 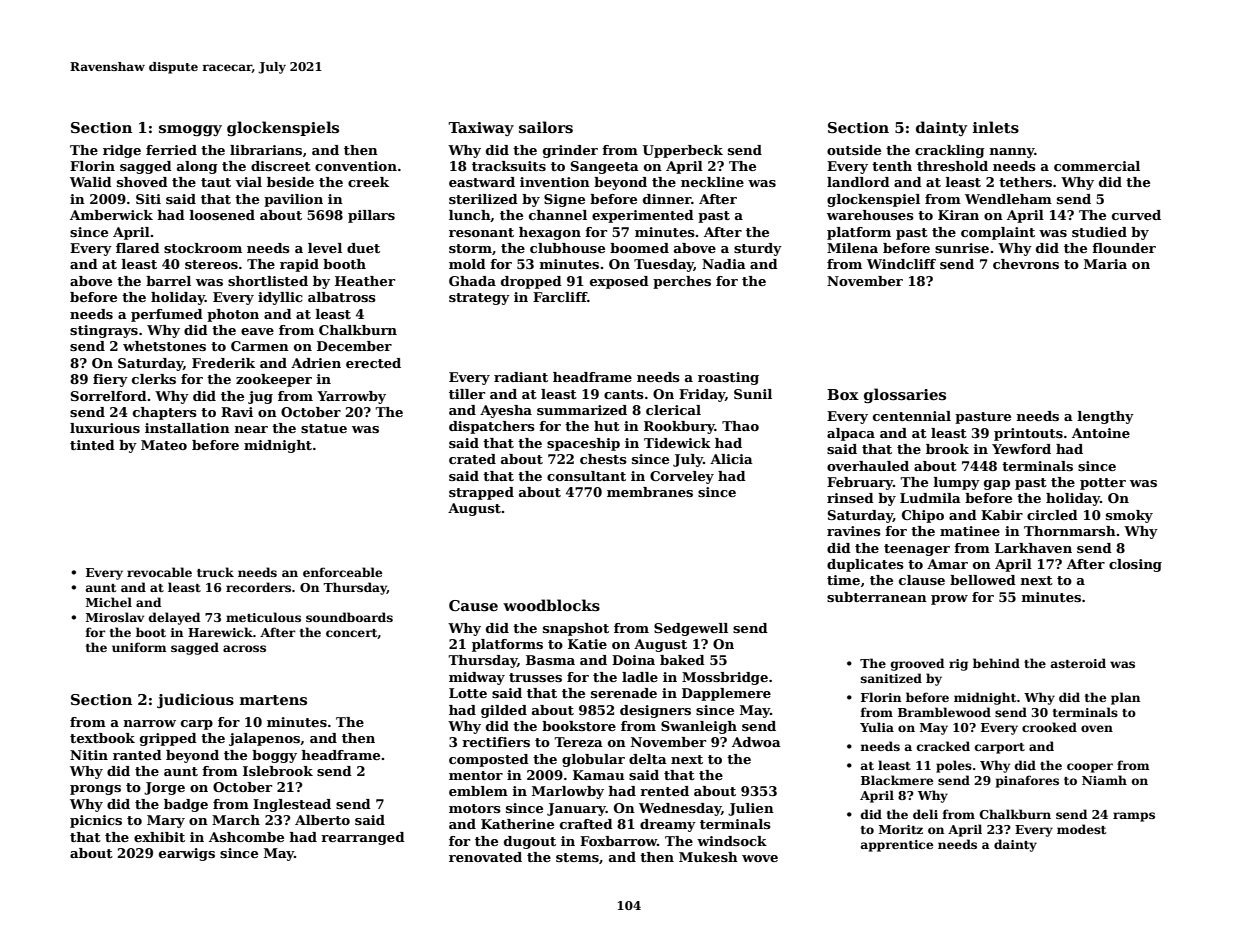 I want to click on Wendleham, so click(x=1008, y=199).
